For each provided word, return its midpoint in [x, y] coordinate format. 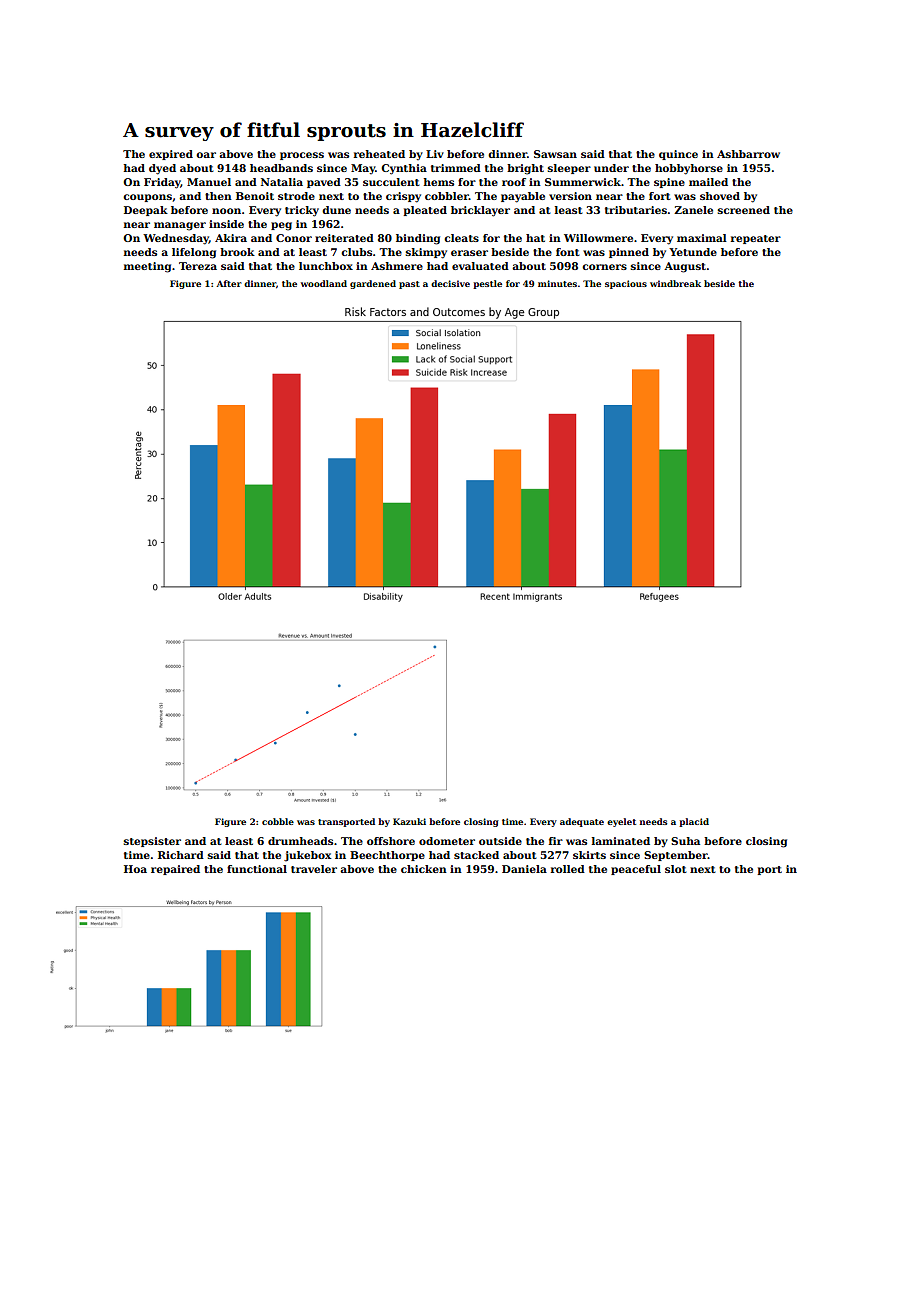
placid [694, 822]
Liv [435, 154]
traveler [314, 869]
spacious [626, 284]
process [302, 156]
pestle [487, 284]
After [229, 283]
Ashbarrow [748, 154]
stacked [476, 855]
